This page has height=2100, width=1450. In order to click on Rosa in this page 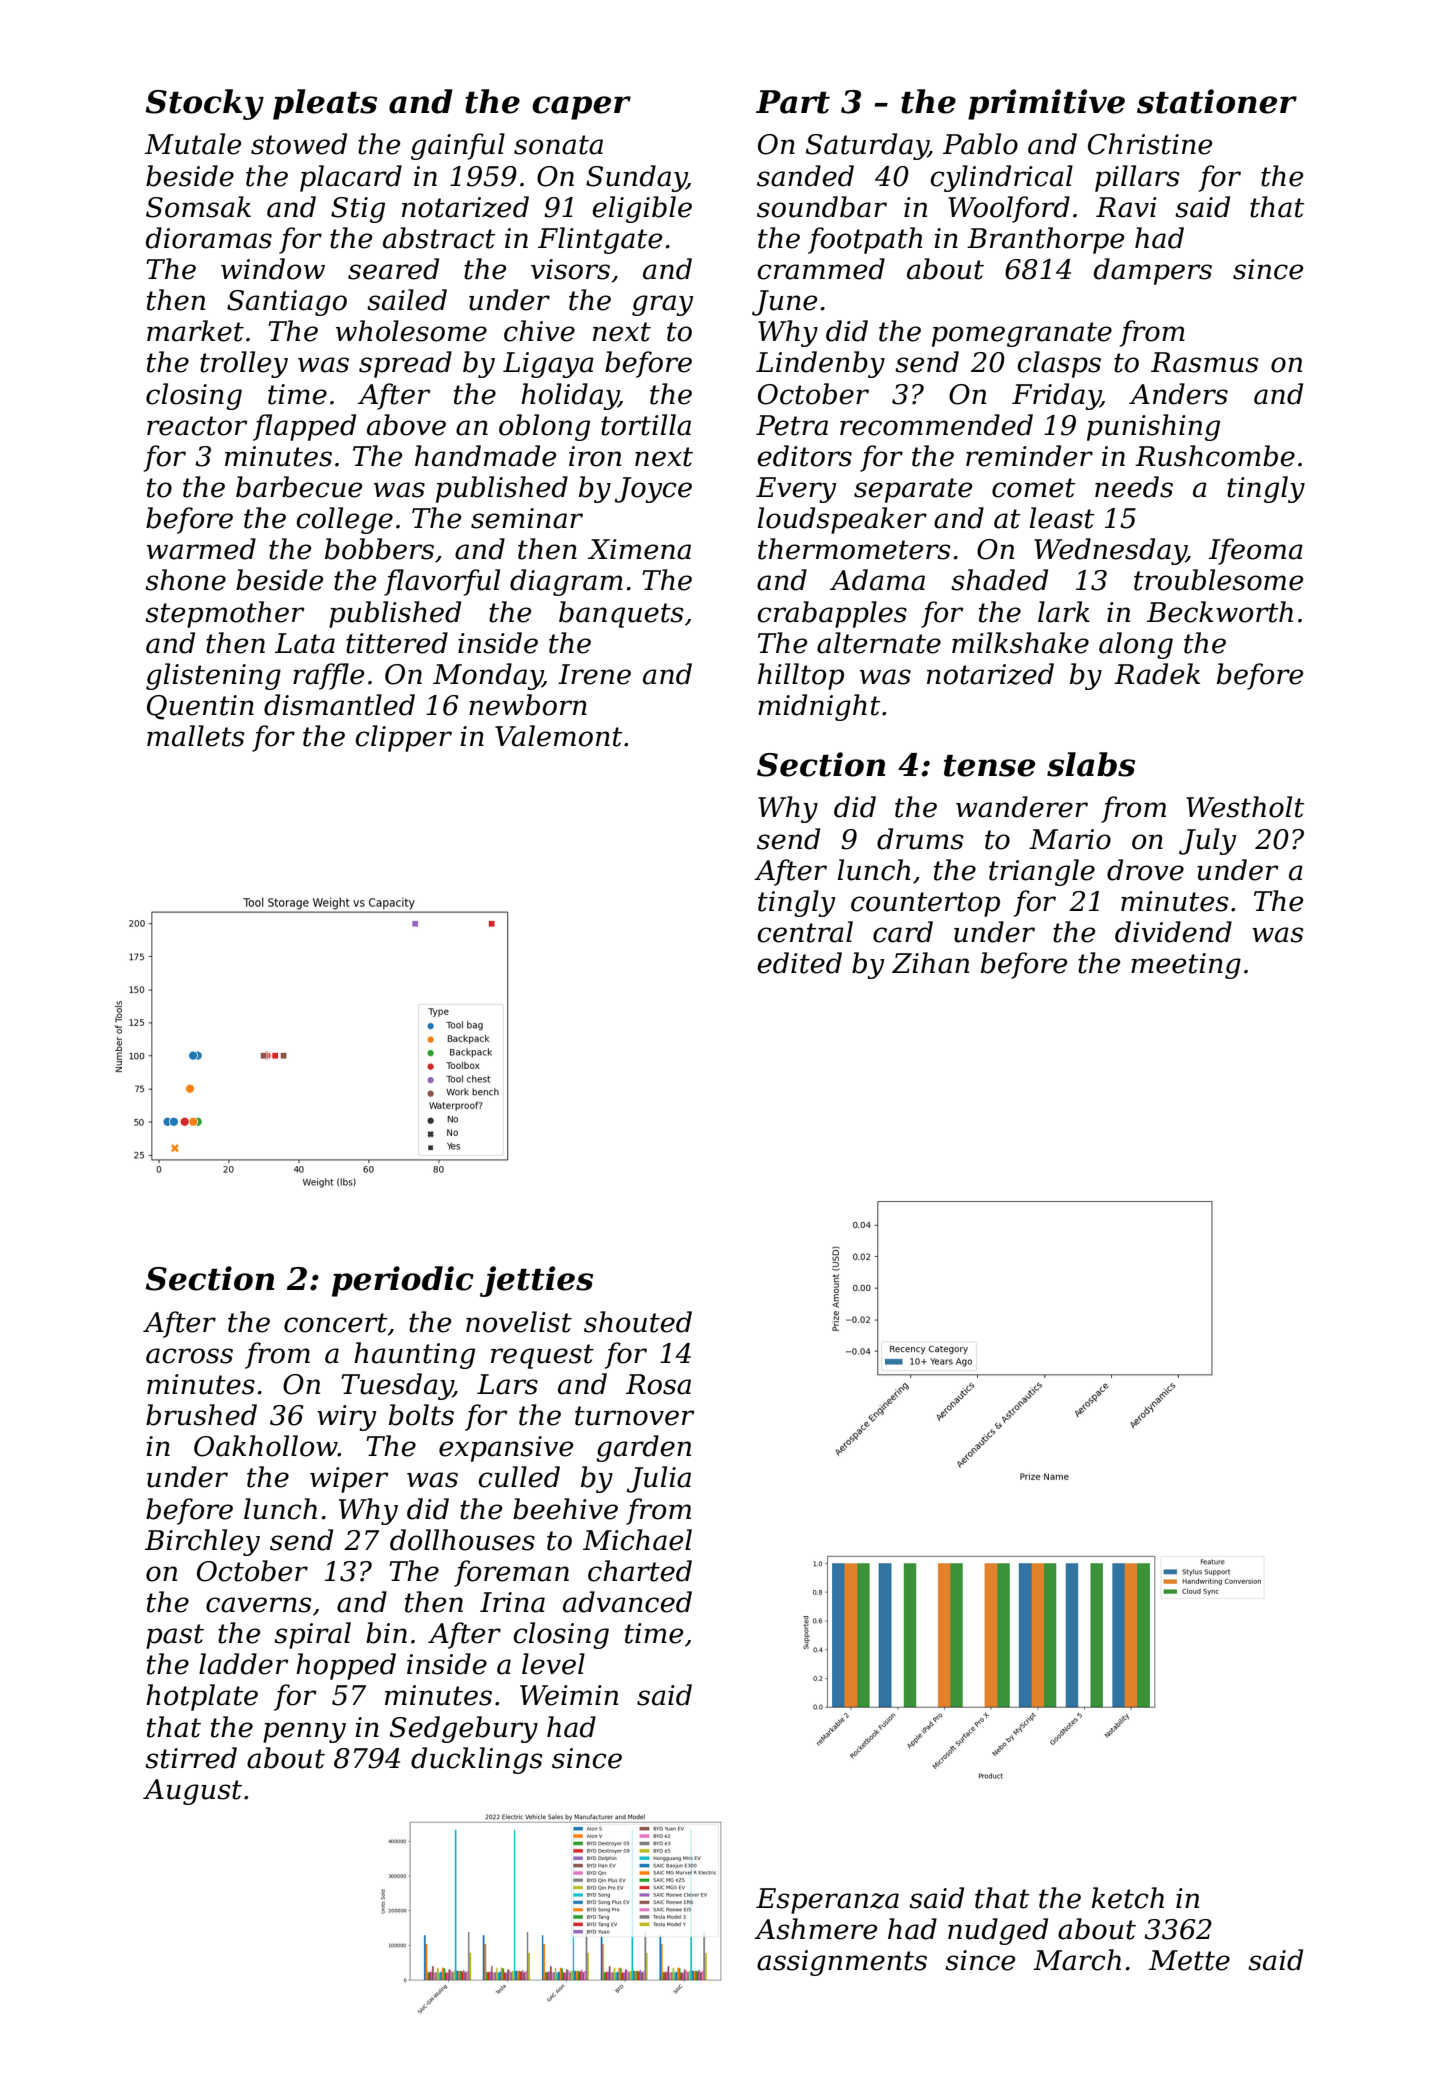, I will do `click(658, 1384)`.
